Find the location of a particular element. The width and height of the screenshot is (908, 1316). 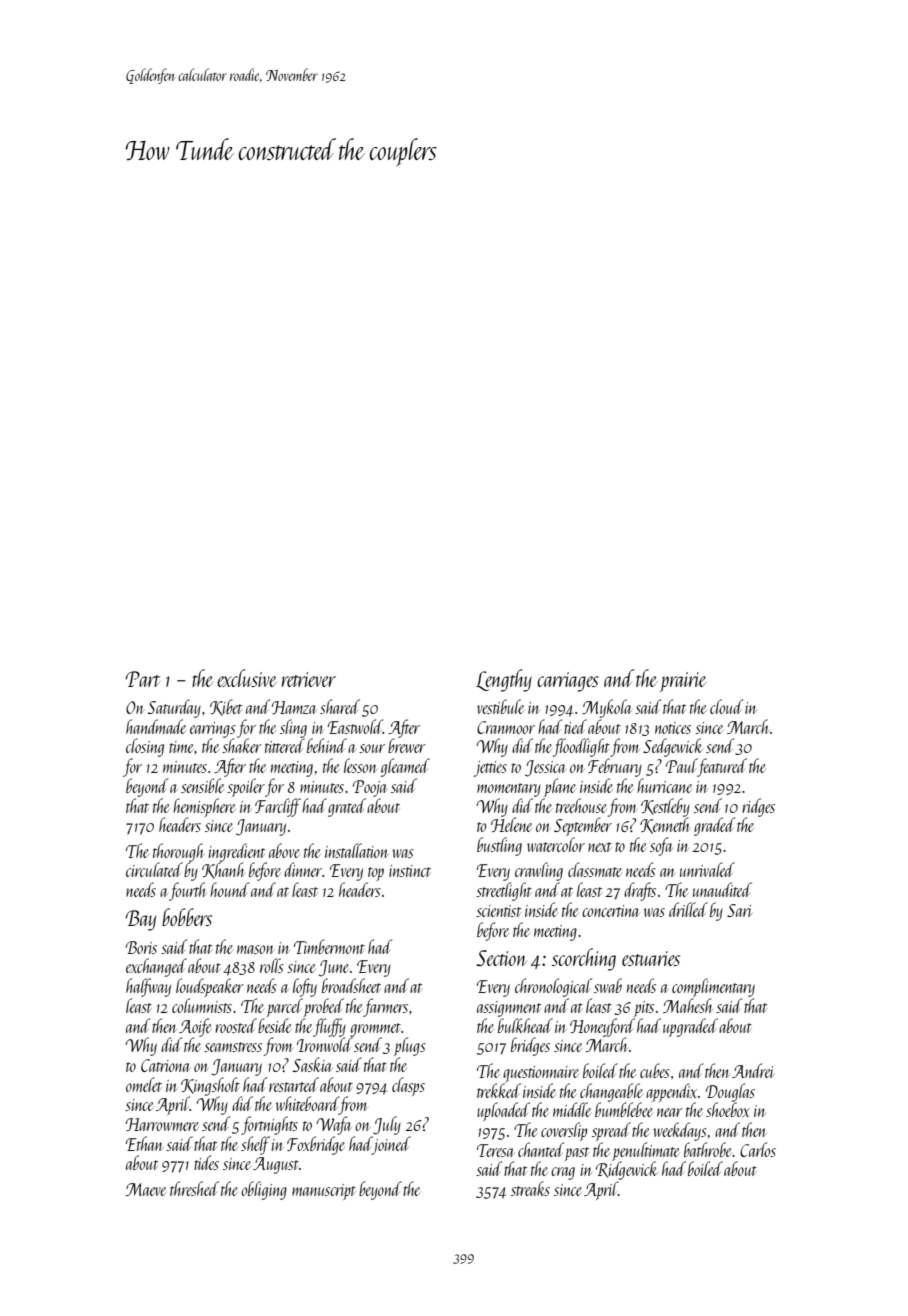

obliging is located at coordinates (264, 1190).
